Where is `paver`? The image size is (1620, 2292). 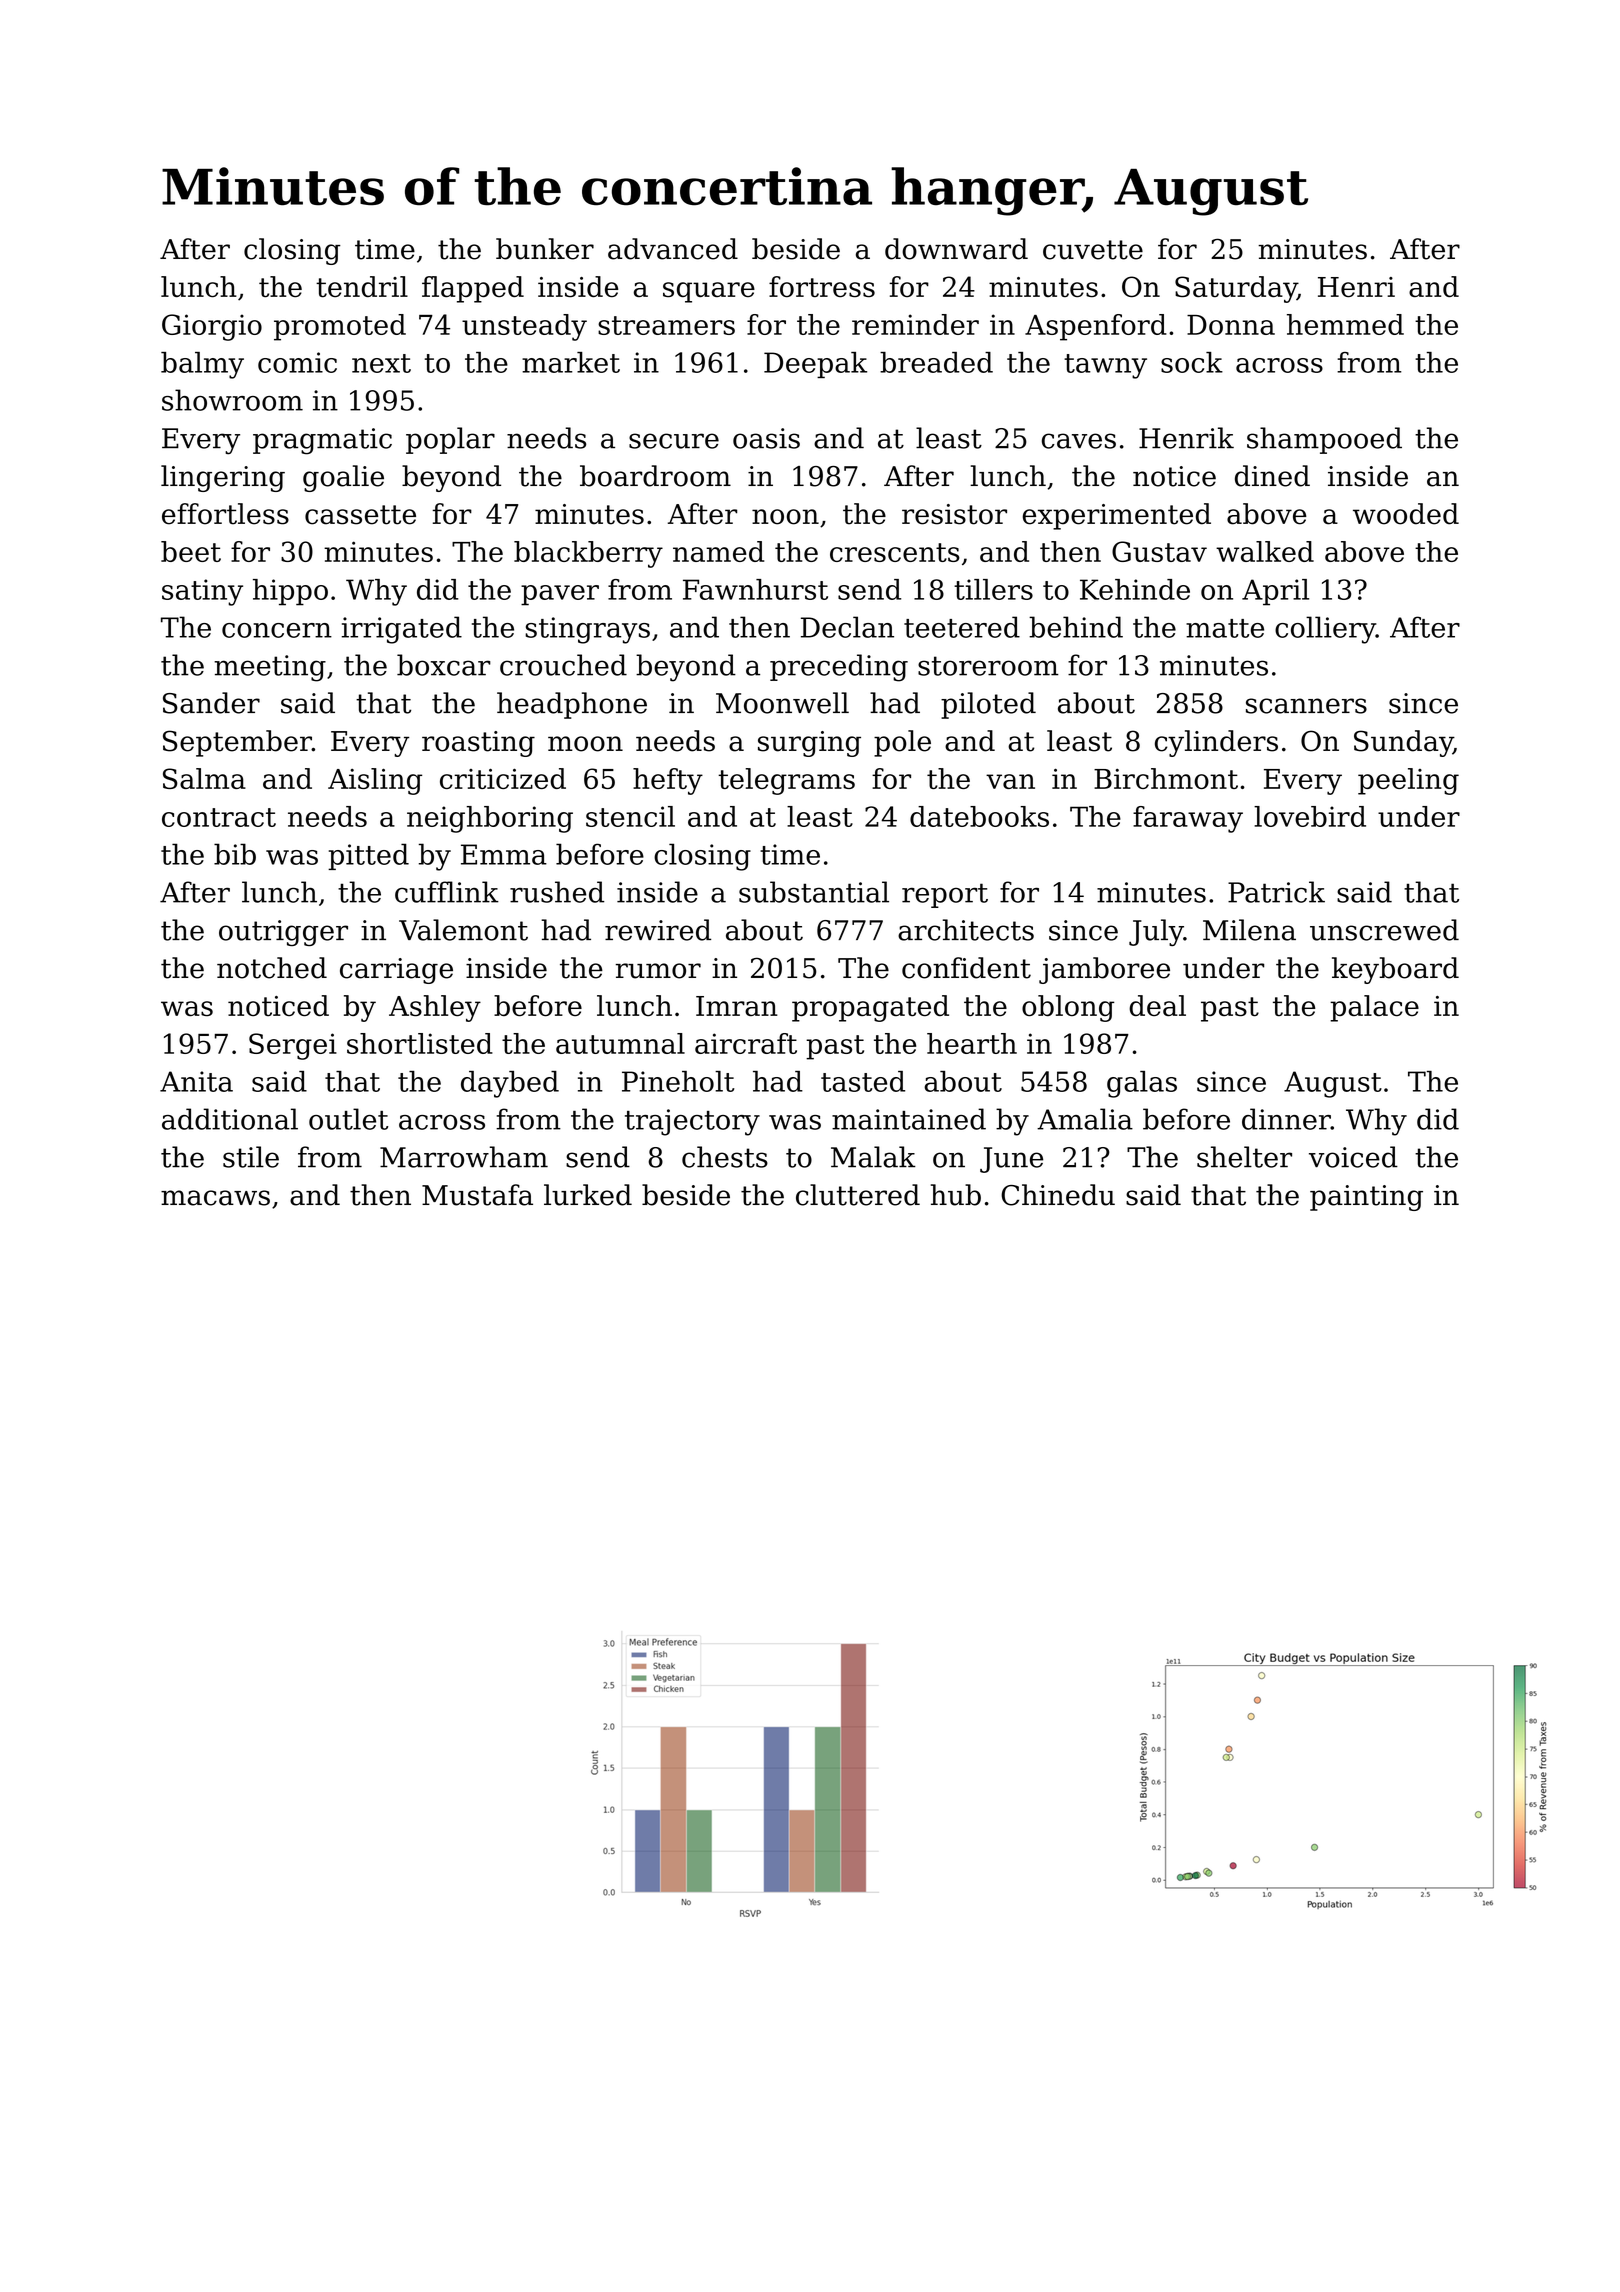
paver is located at coordinates (560, 595).
